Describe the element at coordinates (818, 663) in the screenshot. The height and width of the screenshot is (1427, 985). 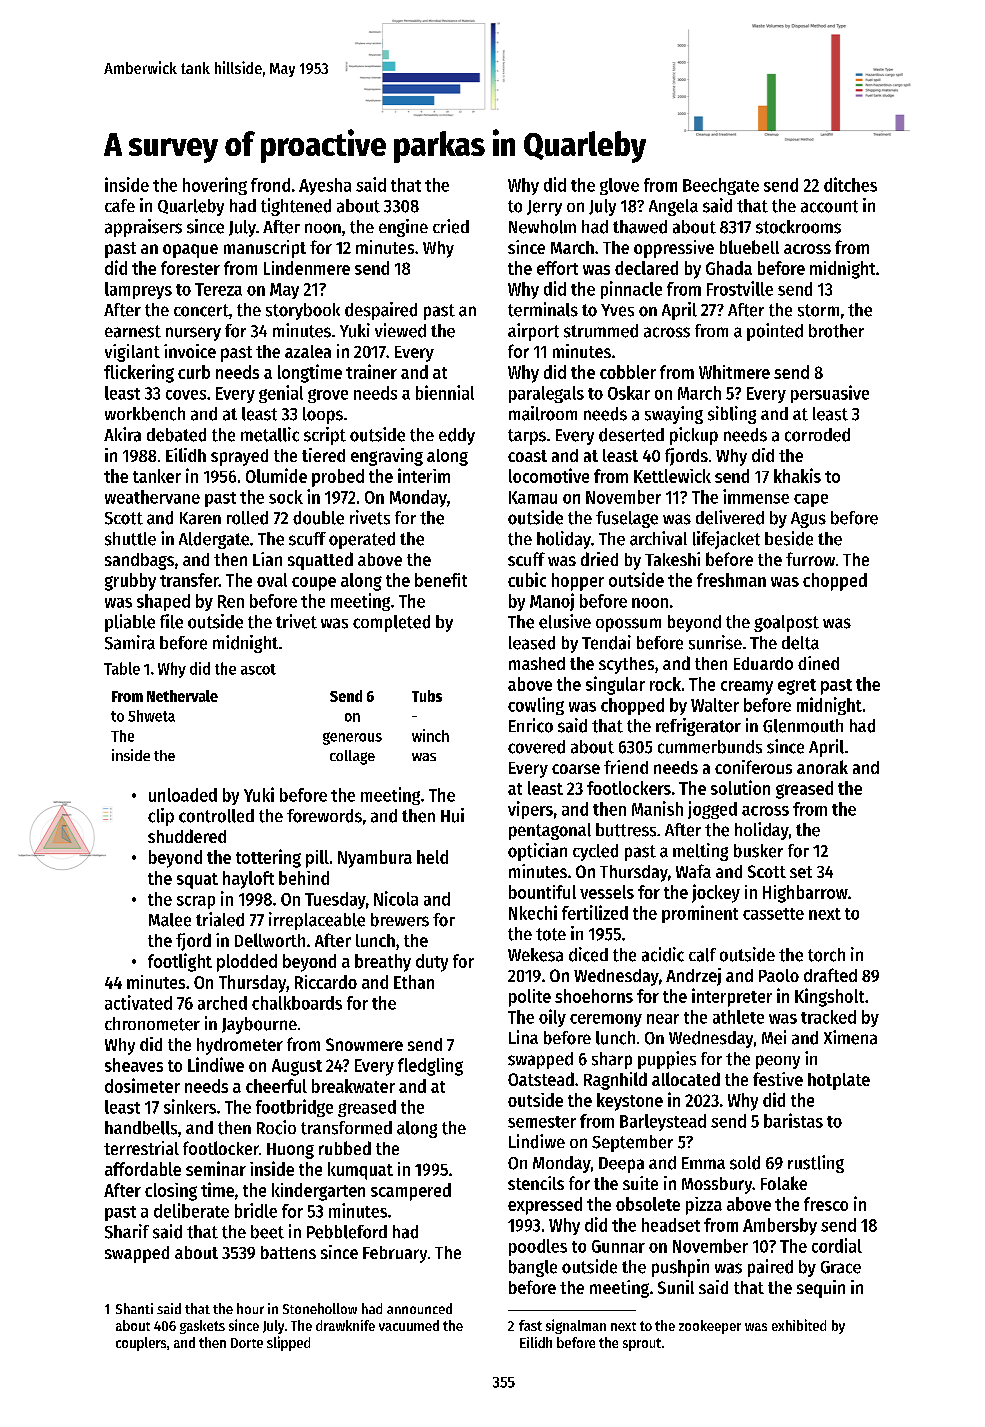
I see `dined` at that location.
